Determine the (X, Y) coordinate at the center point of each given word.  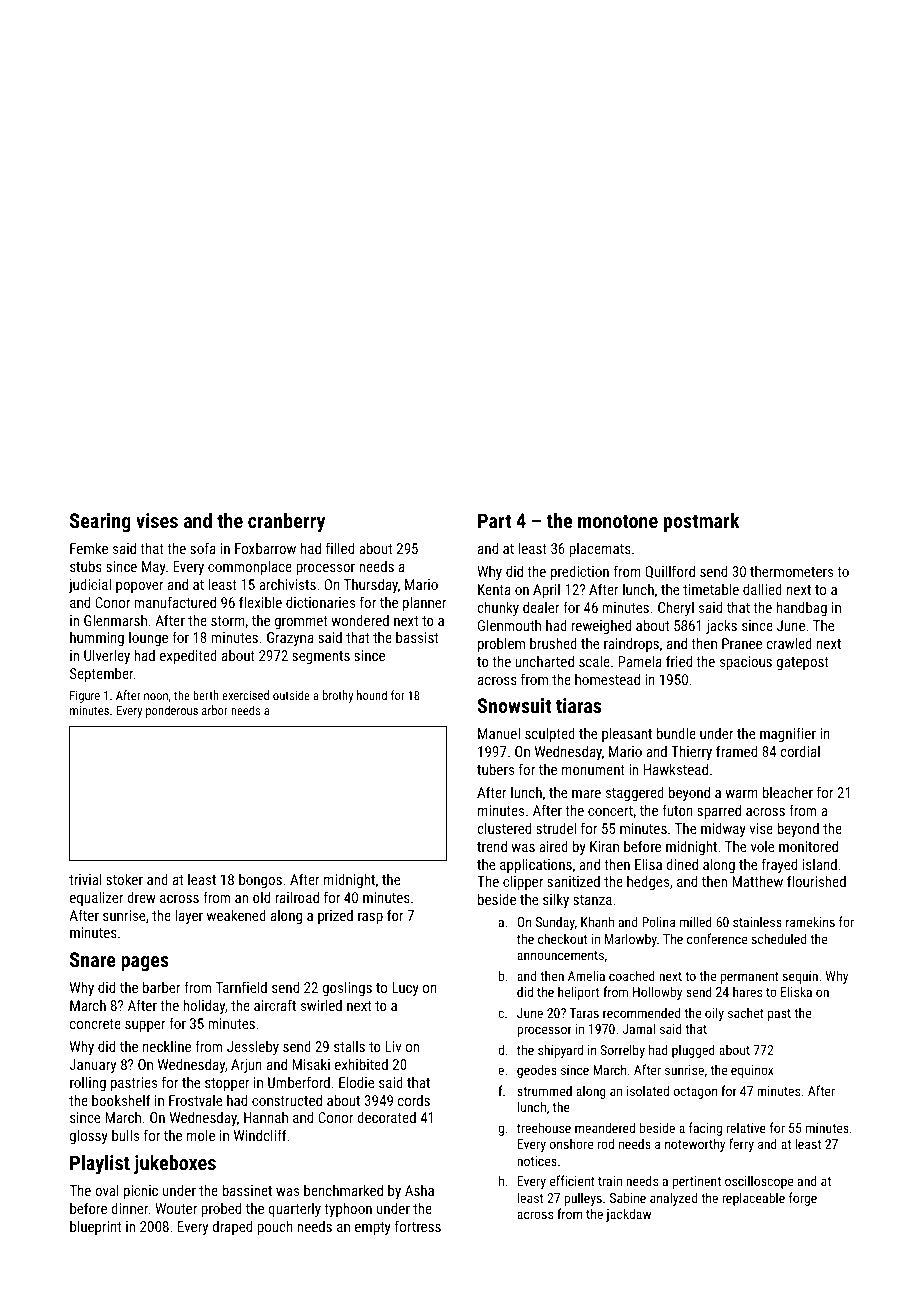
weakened (236, 915)
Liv (393, 1046)
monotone (618, 521)
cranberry (286, 523)
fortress (418, 1226)
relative (746, 1127)
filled (340, 548)
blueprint (95, 1227)
